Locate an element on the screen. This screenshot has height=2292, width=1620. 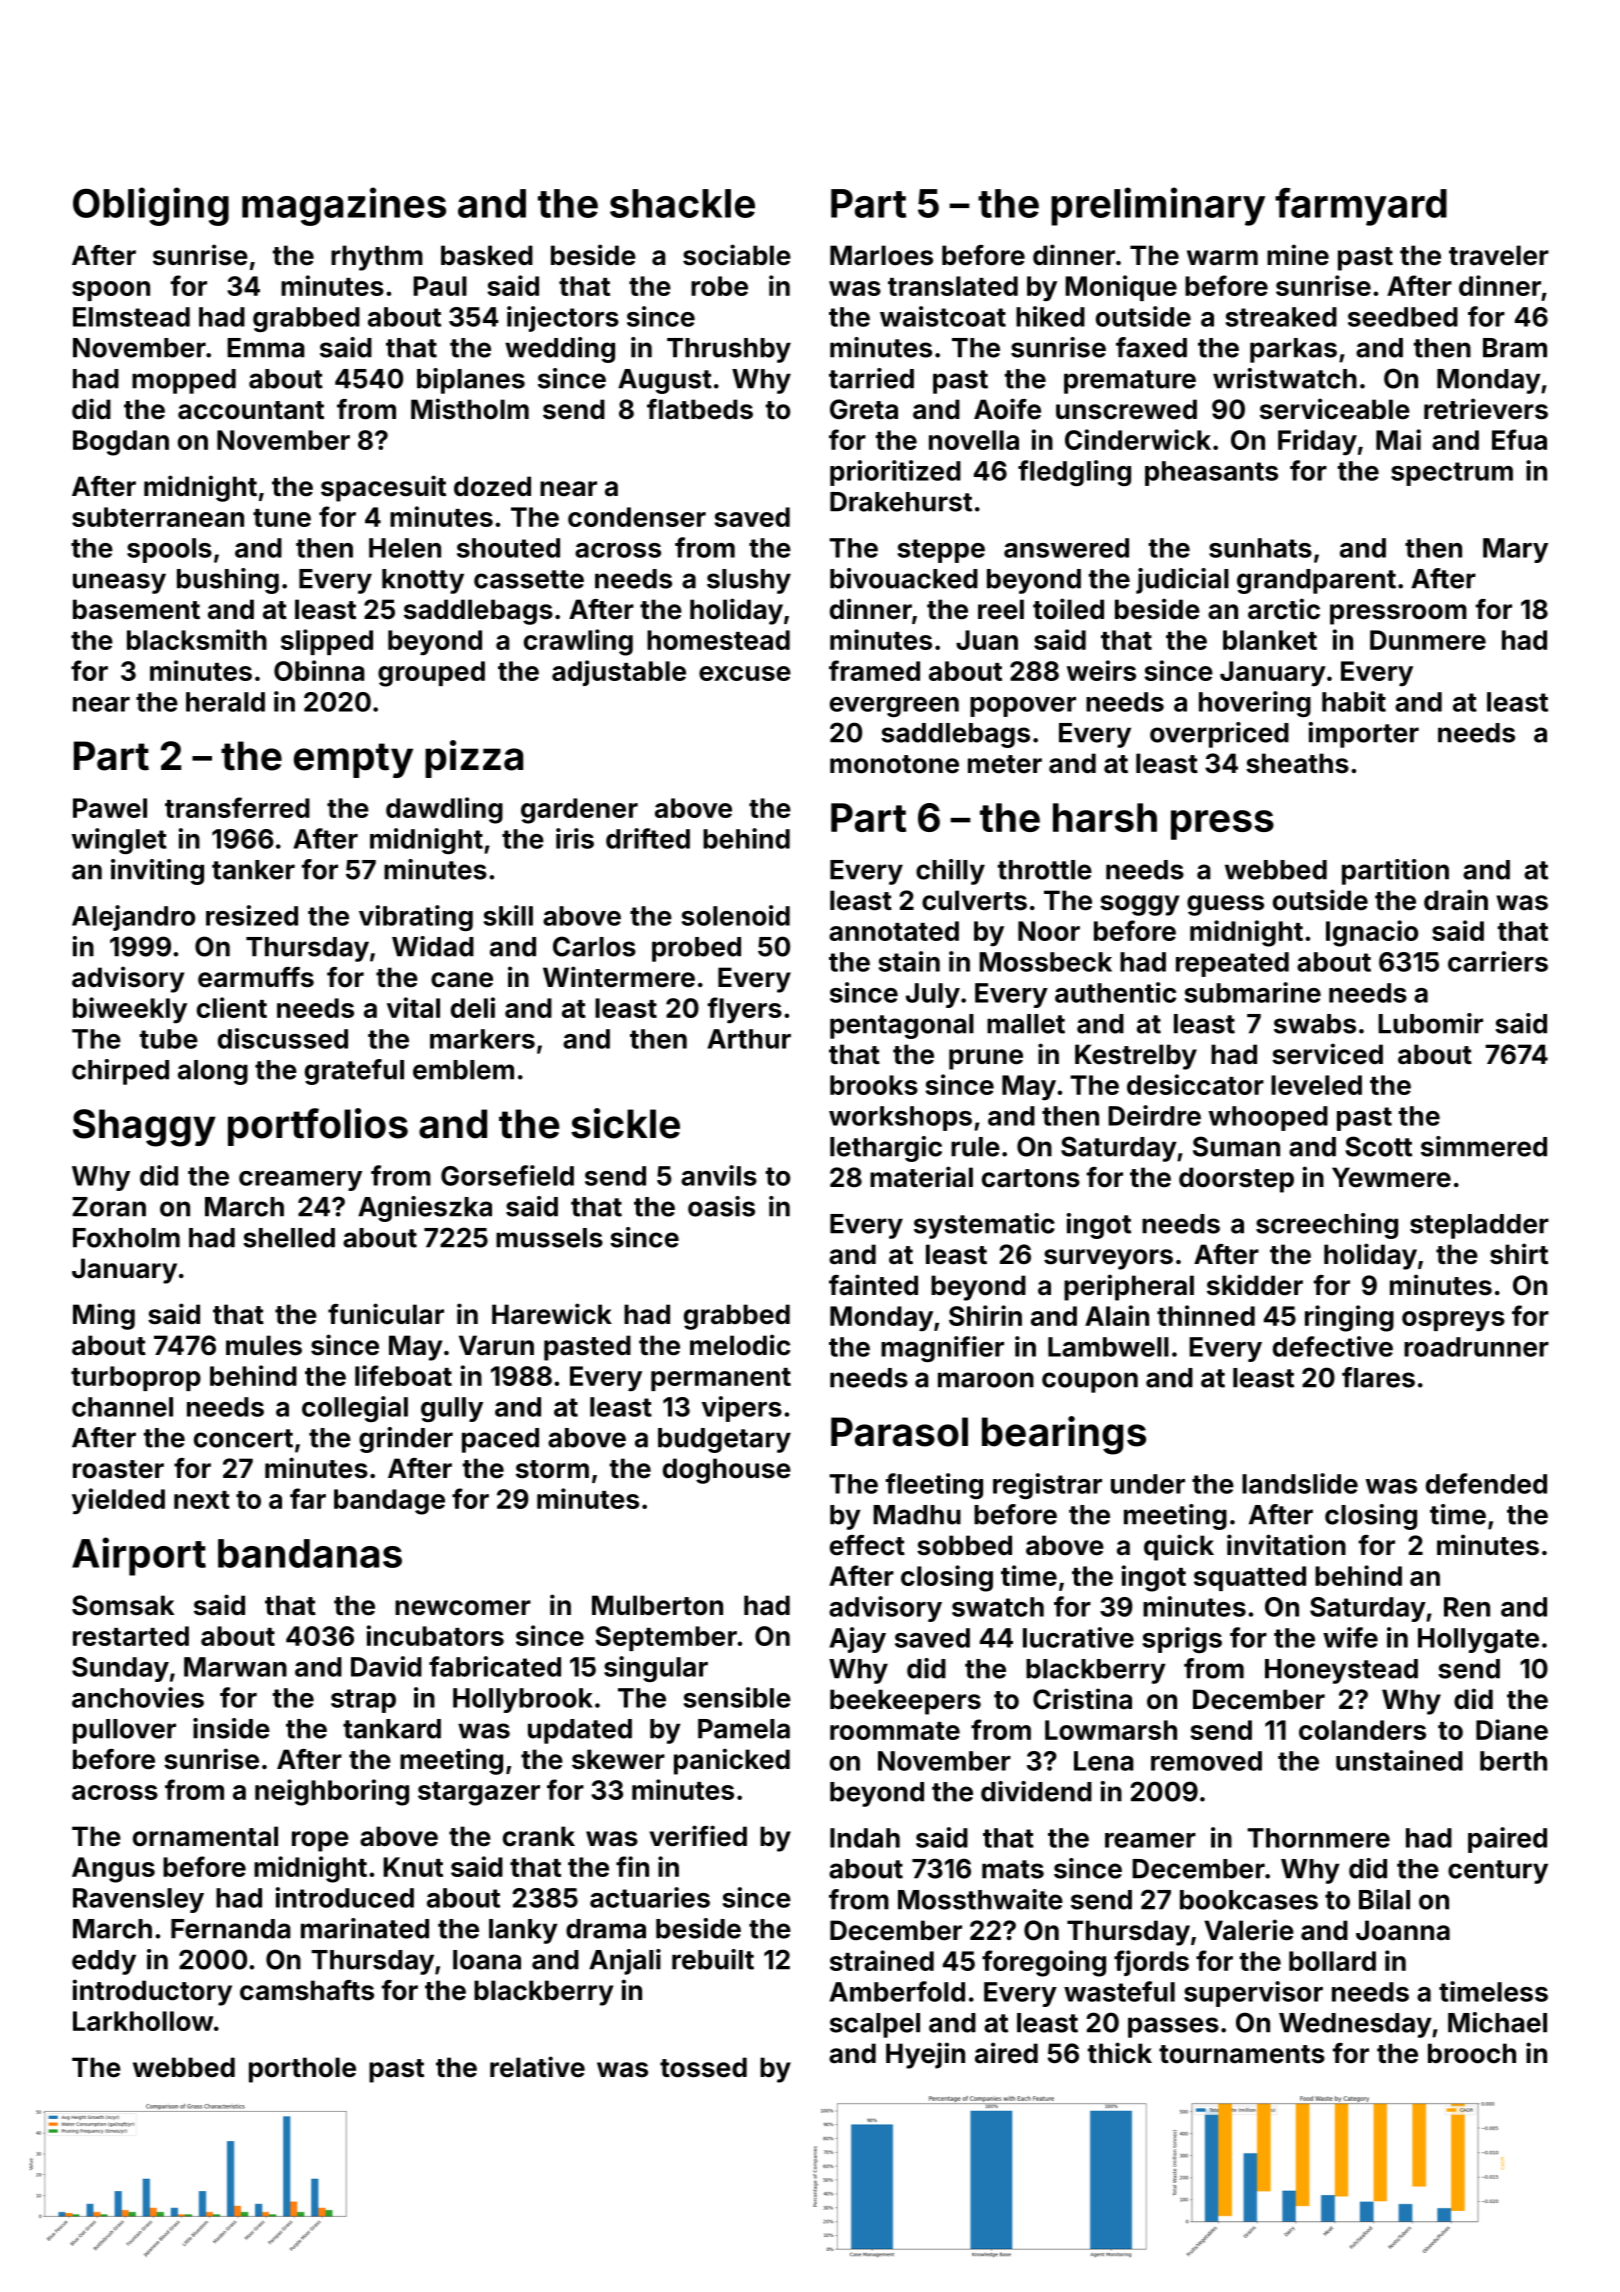
empty is located at coordinates (353, 760).
